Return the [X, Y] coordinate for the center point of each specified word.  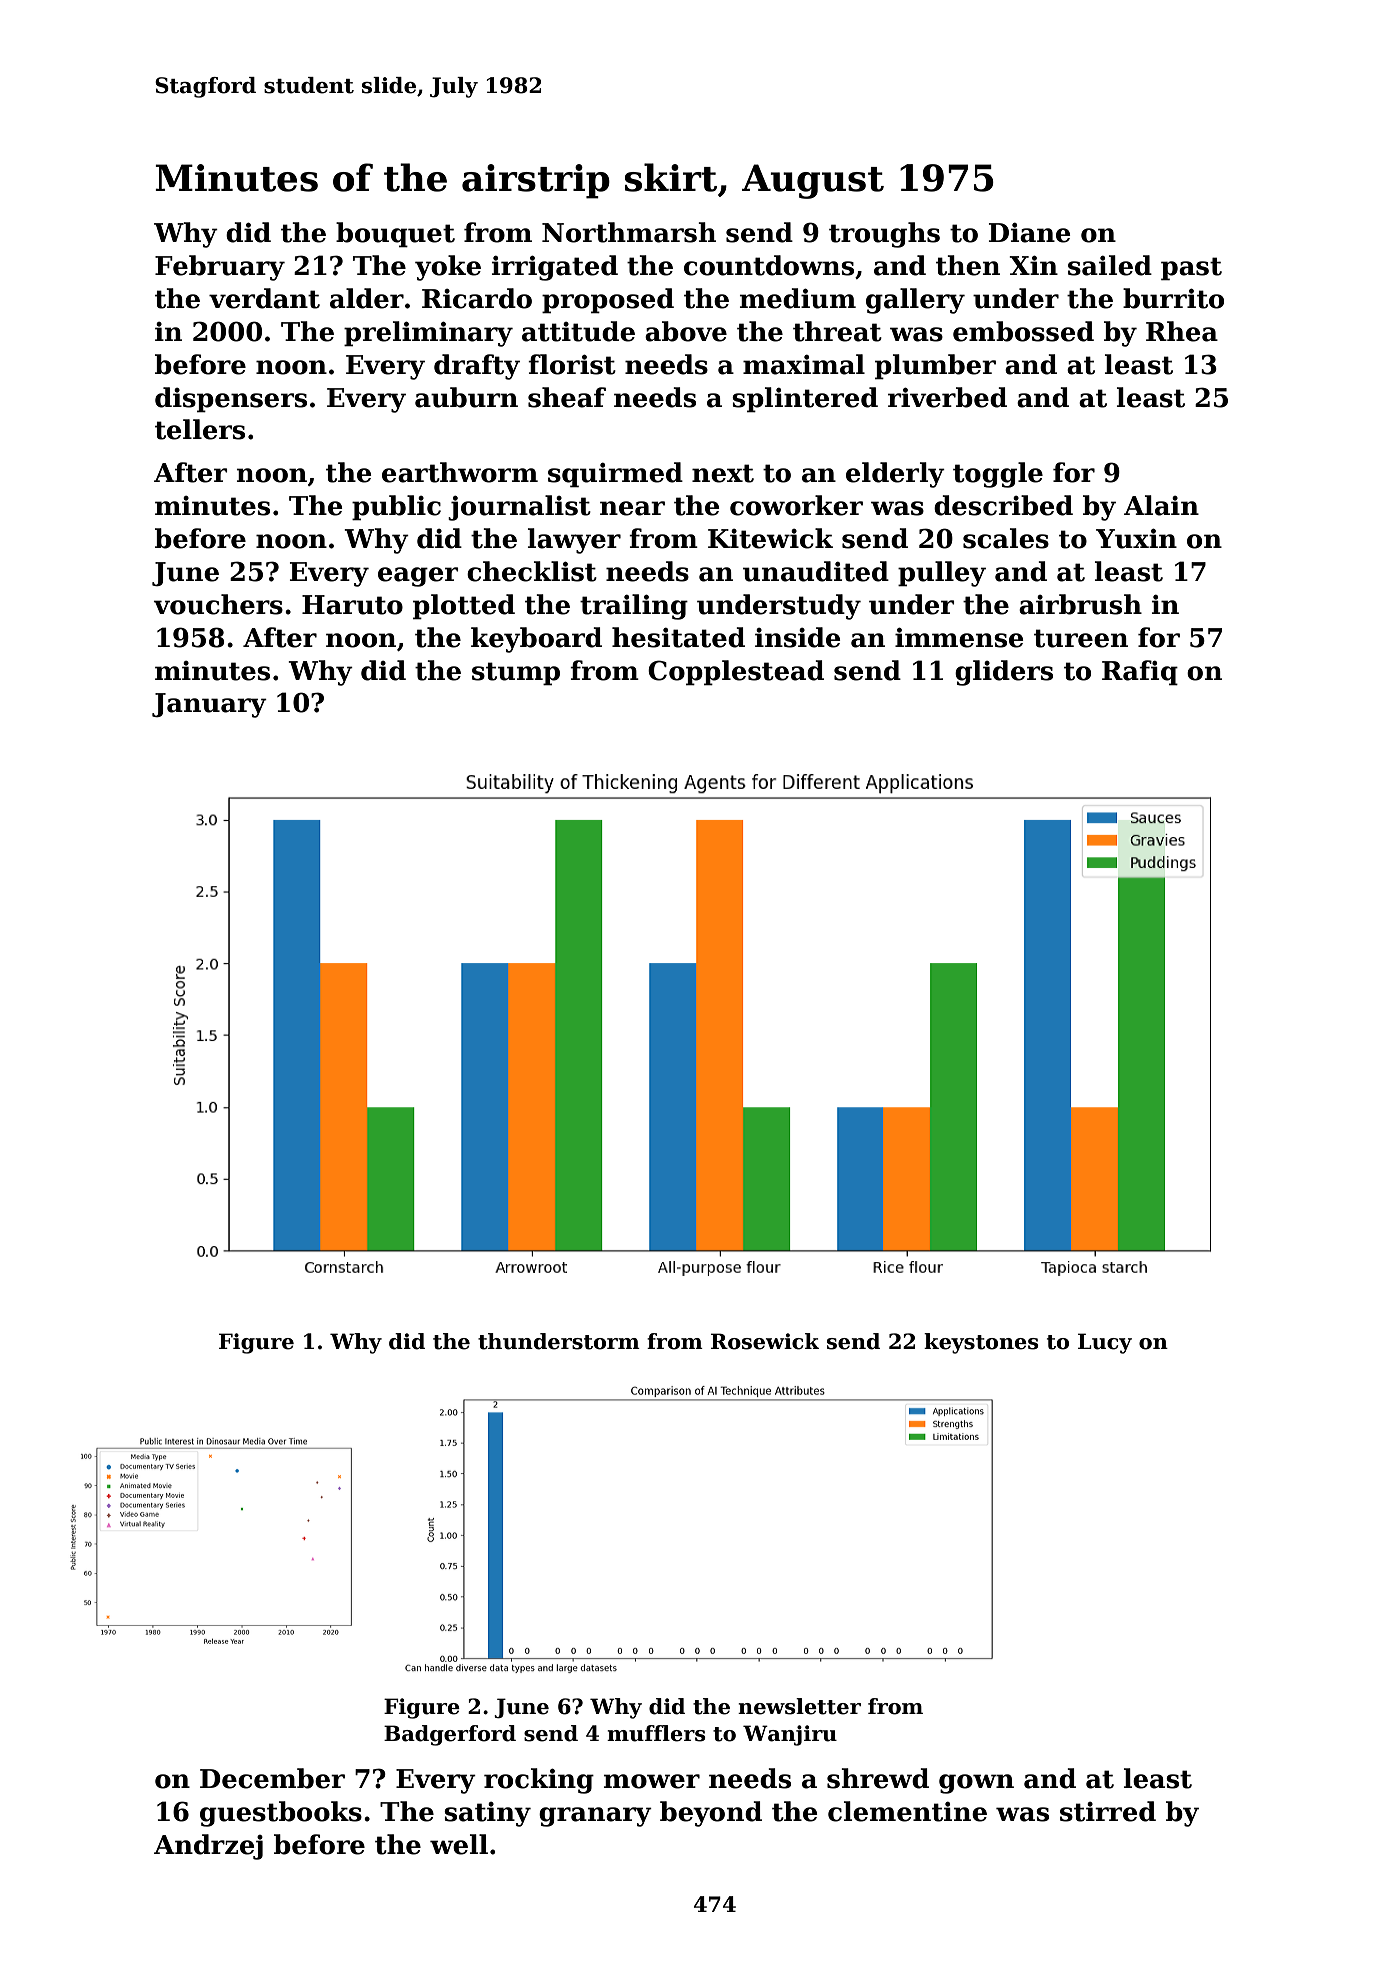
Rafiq [1140, 673]
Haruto [352, 605]
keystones [981, 1343]
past [1191, 269]
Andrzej [208, 1847]
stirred [1108, 1811]
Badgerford [450, 1735]
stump [516, 674]
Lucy [1105, 1343]
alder [367, 298]
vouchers [218, 604]
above [686, 331]
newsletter [799, 1706]
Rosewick [765, 1341]
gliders [1004, 673]
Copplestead [736, 673]
